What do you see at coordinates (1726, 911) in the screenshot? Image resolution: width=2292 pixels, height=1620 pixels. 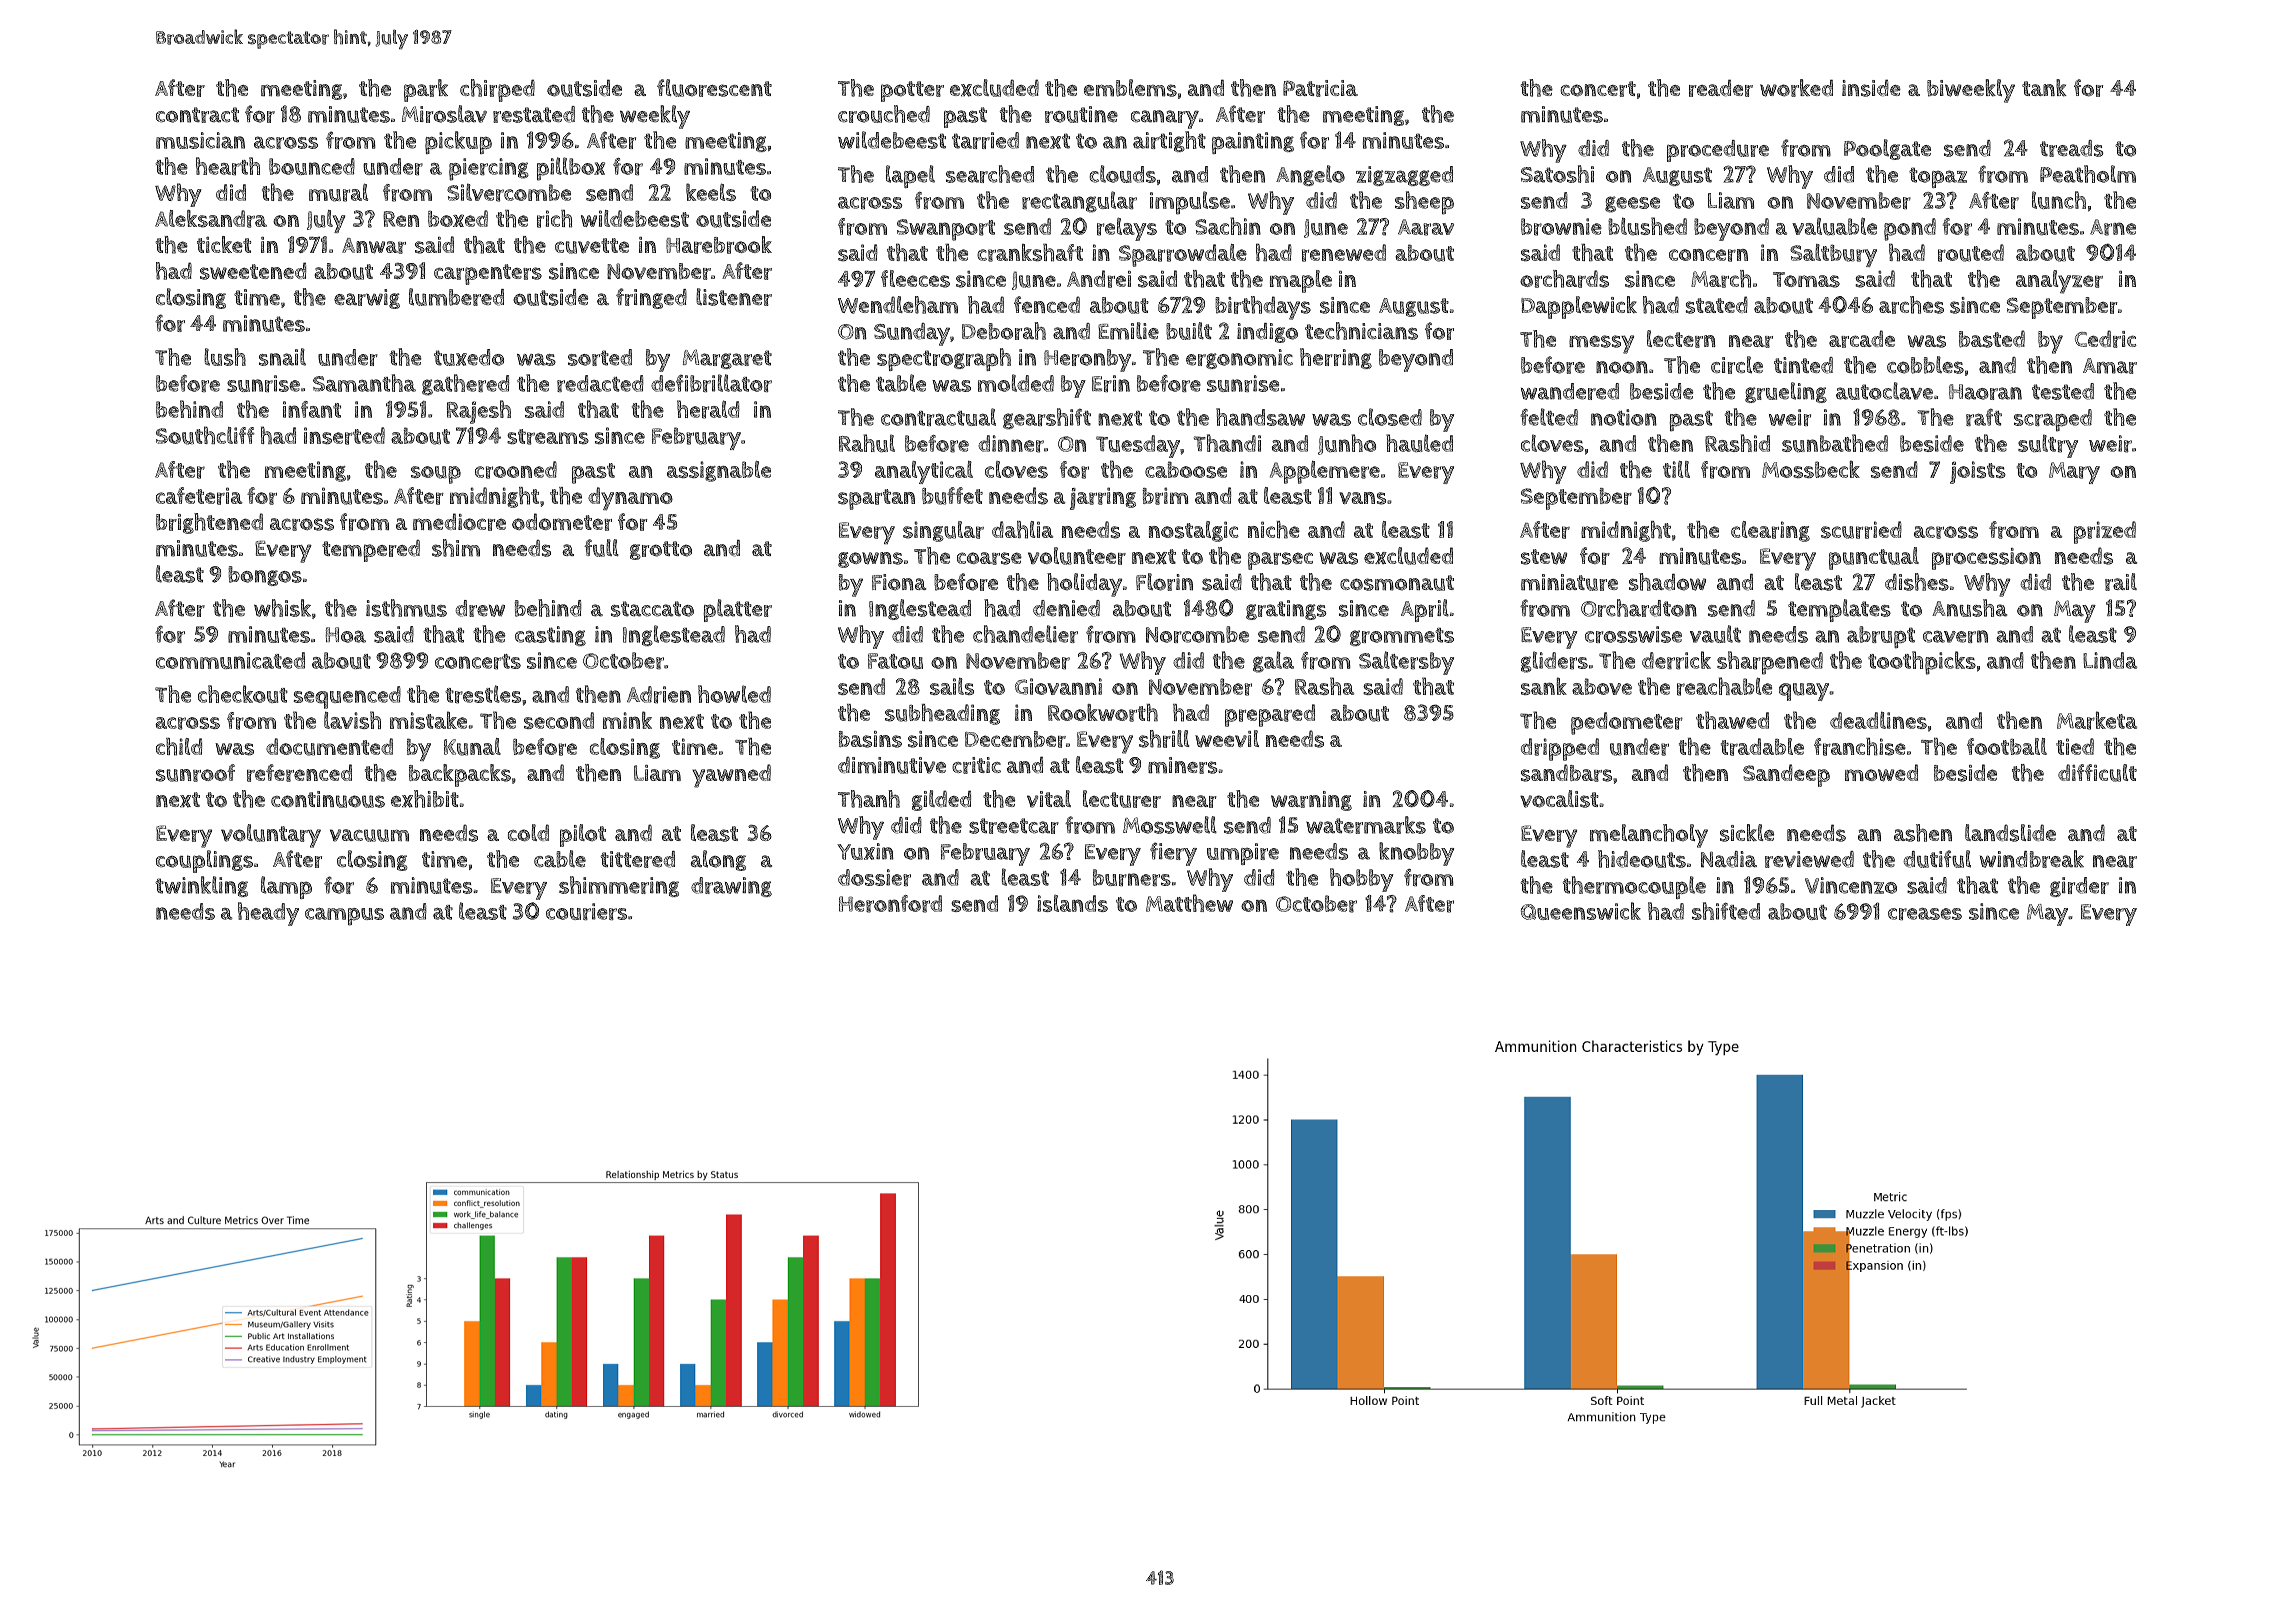 I see `shifted` at bounding box center [1726, 911].
